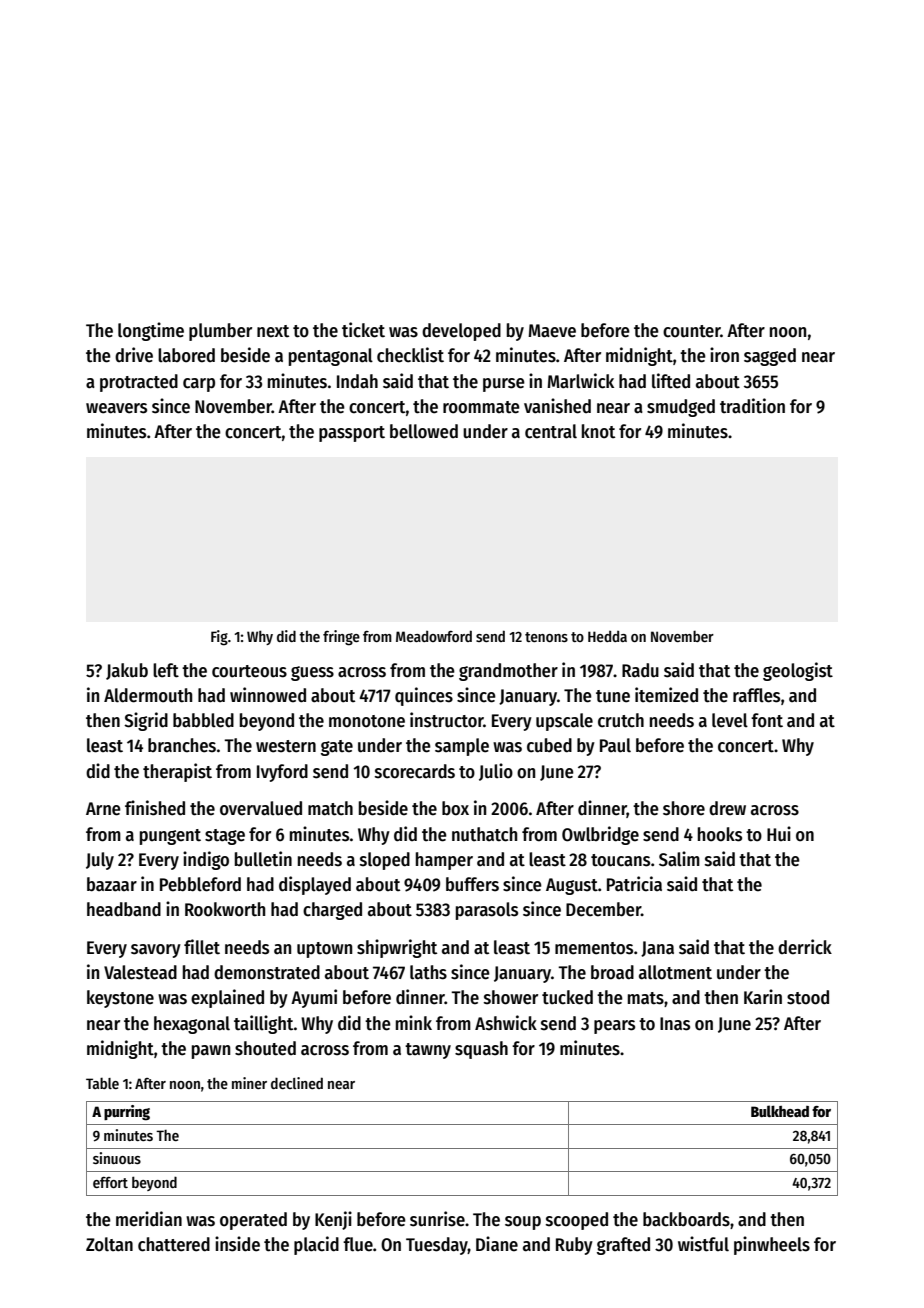  I want to click on Fig, so click(219, 638).
